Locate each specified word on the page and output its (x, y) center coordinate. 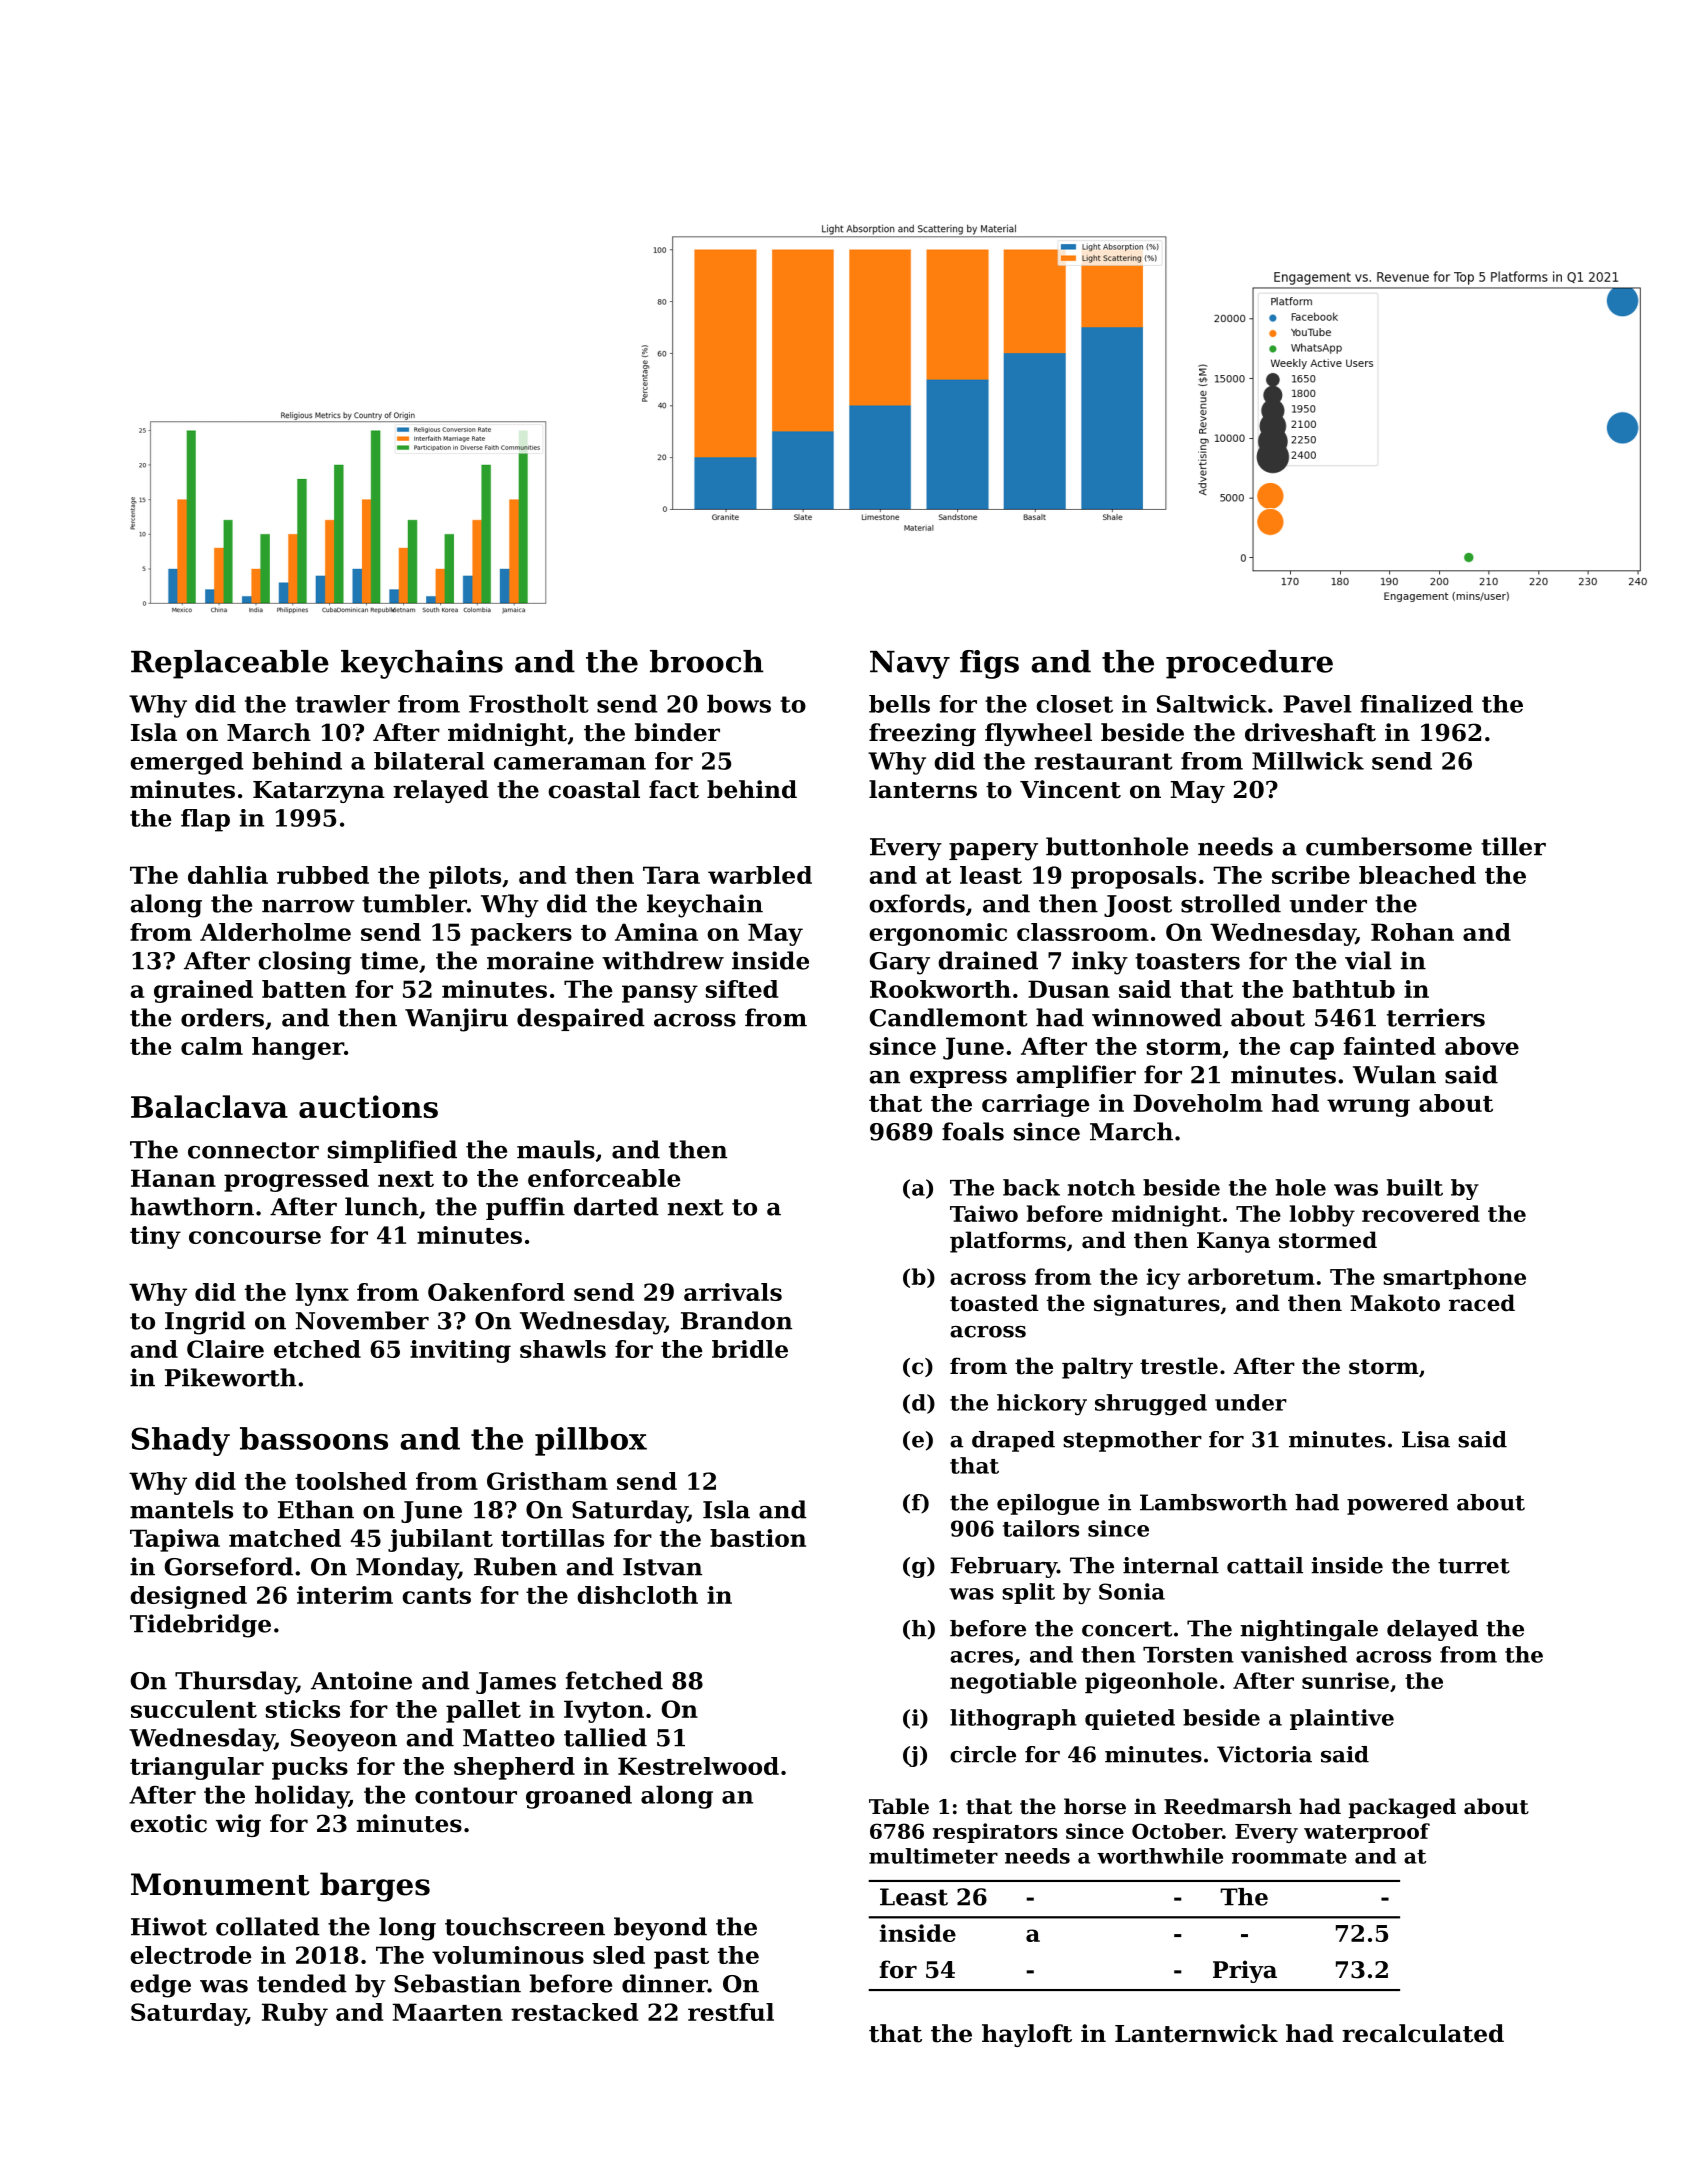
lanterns (923, 789)
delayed (1432, 1630)
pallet (483, 1711)
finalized (1417, 704)
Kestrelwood (698, 1766)
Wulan (1394, 1074)
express (958, 1079)
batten (304, 989)
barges (375, 1887)
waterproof (1367, 1833)
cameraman (570, 763)
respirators (995, 1833)
